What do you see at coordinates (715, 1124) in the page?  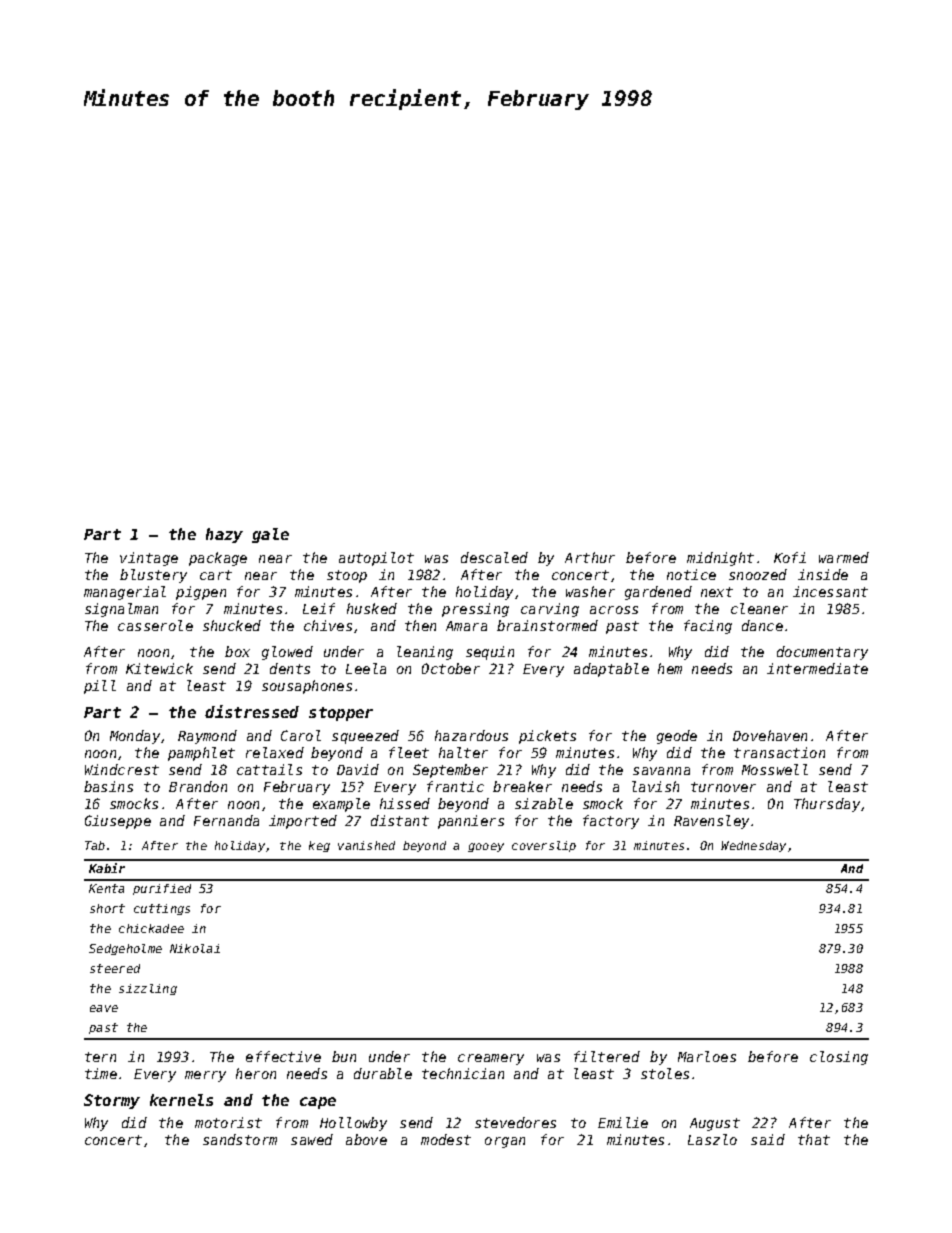 I see `August` at bounding box center [715, 1124].
